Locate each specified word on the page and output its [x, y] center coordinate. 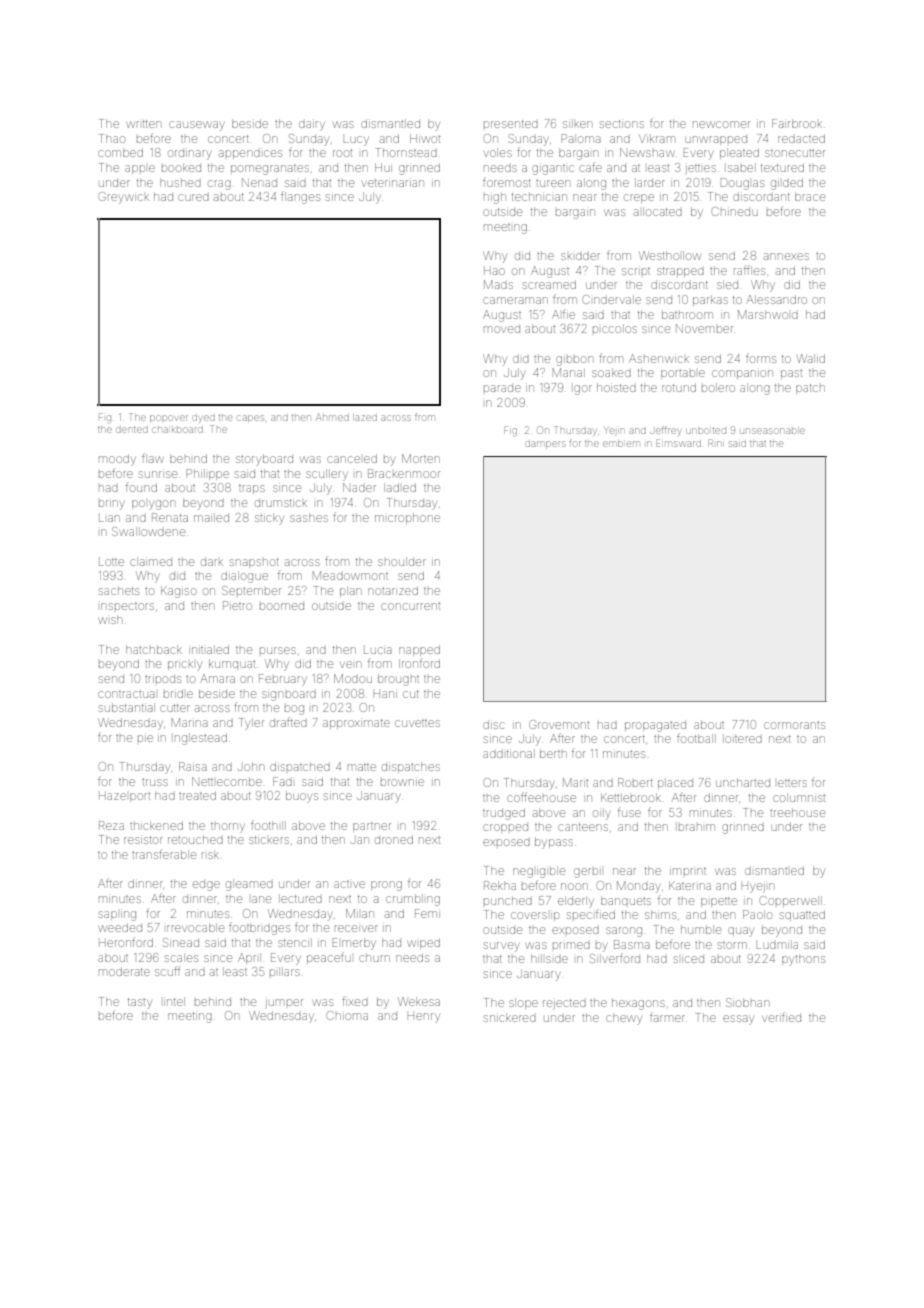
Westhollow [670, 255]
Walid [811, 358]
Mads [498, 284]
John [251, 766]
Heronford [126, 942]
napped [419, 650]
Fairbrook [797, 123]
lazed [365, 417]
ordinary [189, 155]
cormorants [794, 725]
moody [117, 460]
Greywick [124, 198]
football [696, 738]
